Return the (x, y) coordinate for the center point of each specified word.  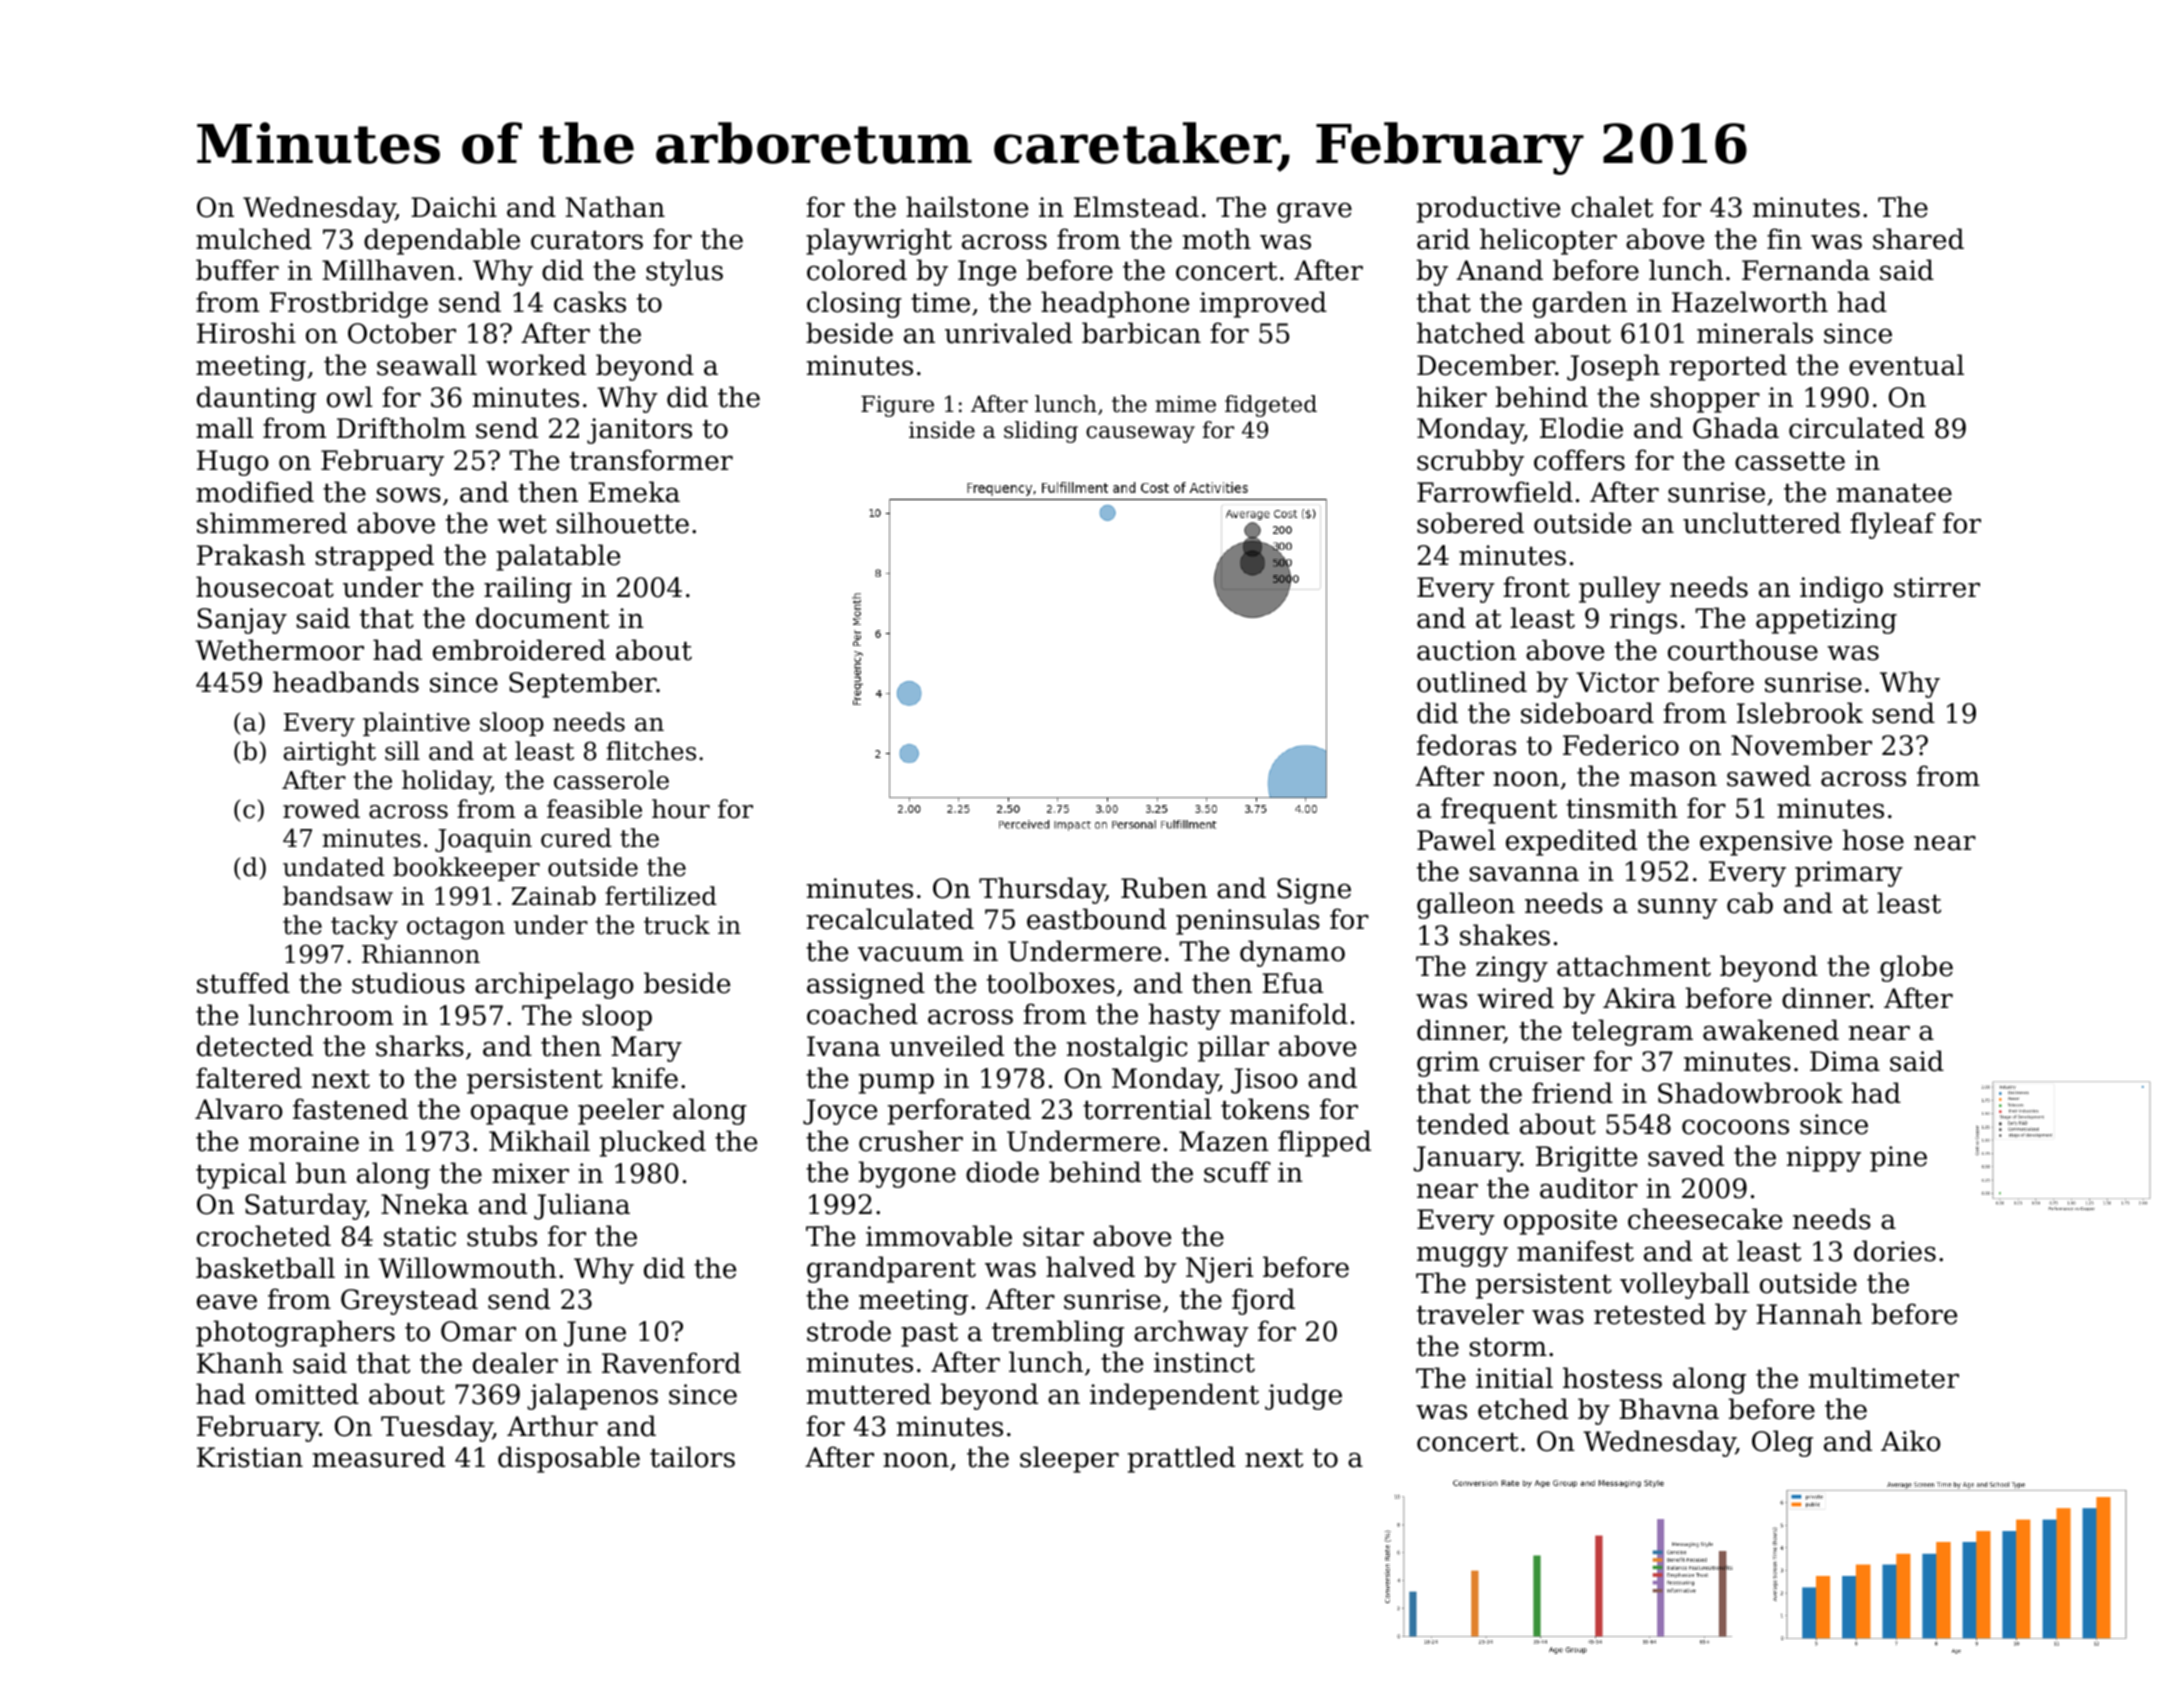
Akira (1639, 998)
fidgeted (1271, 406)
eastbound (1096, 919)
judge (1303, 1396)
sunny (1678, 908)
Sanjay (242, 621)
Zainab (554, 896)
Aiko (1910, 1441)
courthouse (1743, 650)
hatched (1471, 333)
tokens (1265, 1109)
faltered (249, 1078)
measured (378, 1457)
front (1536, 587)
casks (590, 302)
